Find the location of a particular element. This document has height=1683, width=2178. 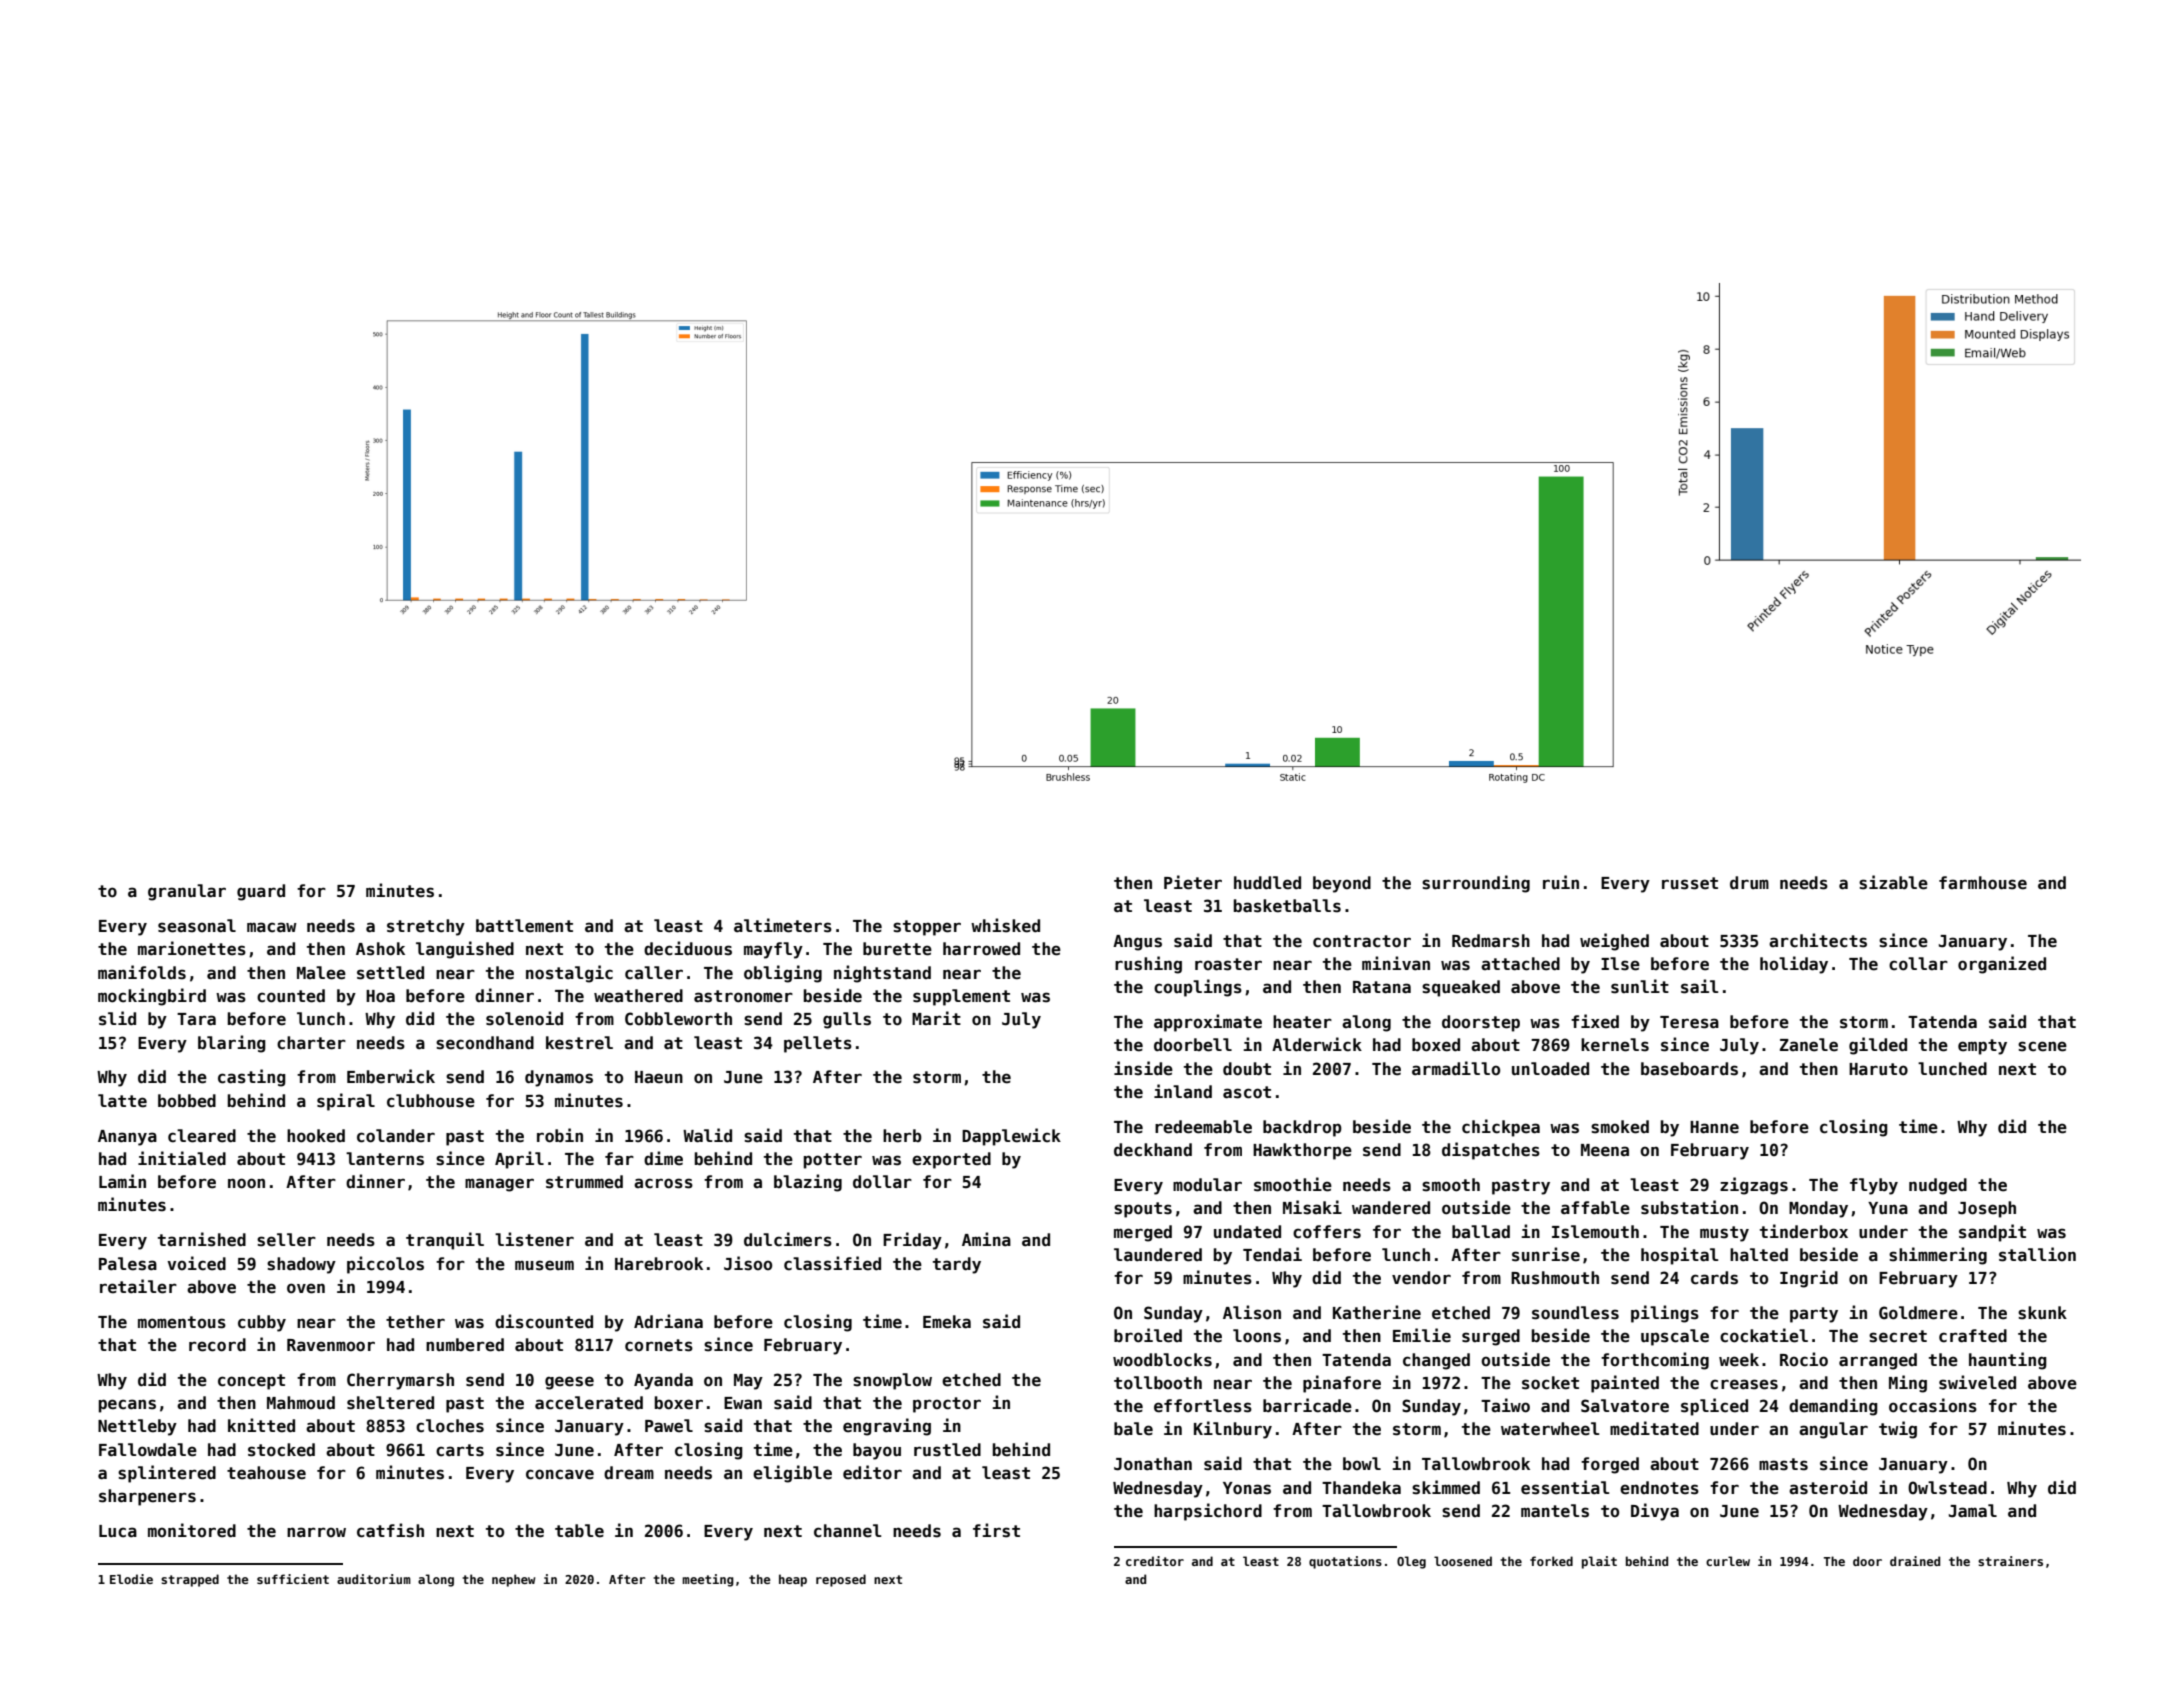

engraving is located at coordinates (887, 1427).
